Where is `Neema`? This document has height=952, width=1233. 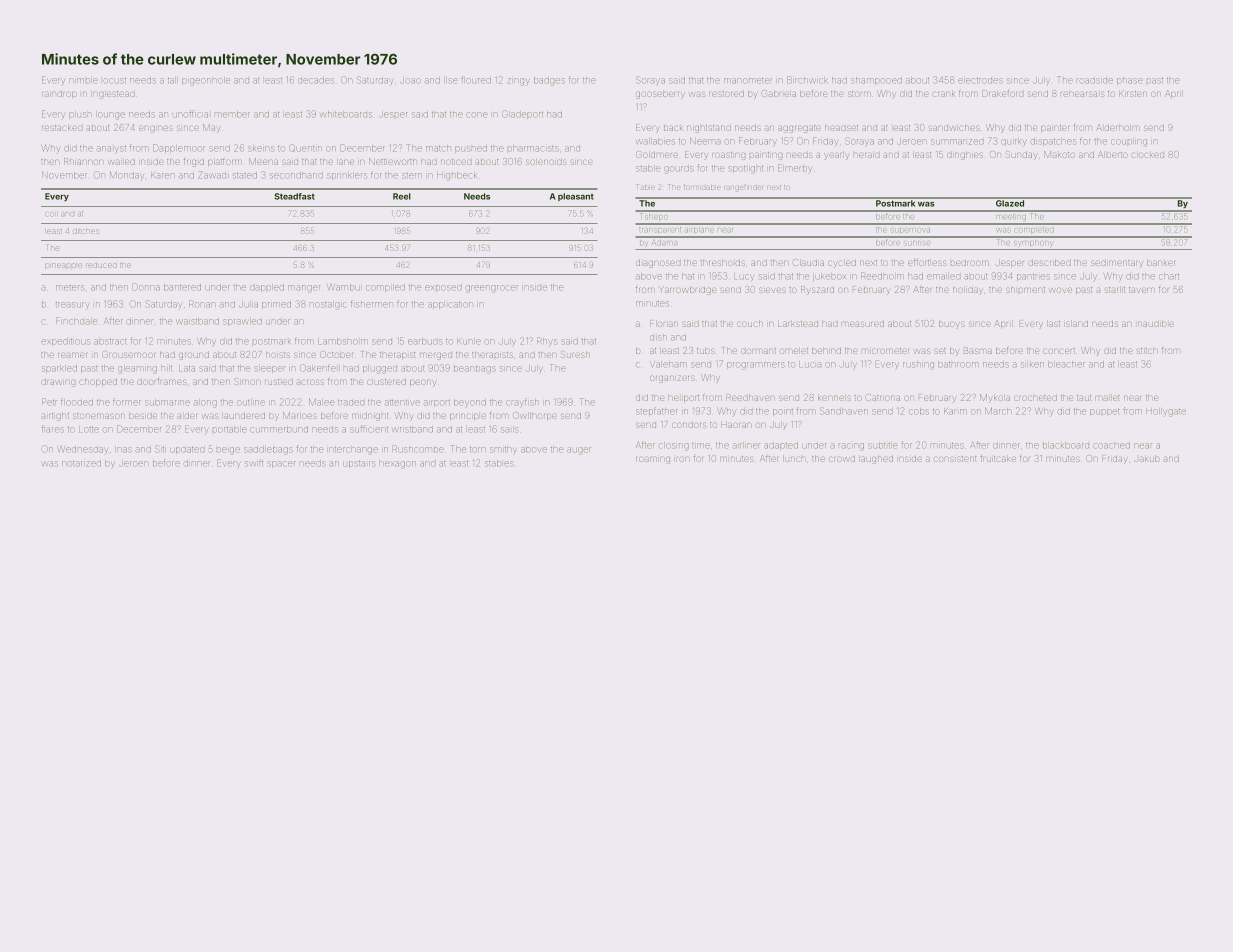
Neema is located at coordinates (705, 141).
